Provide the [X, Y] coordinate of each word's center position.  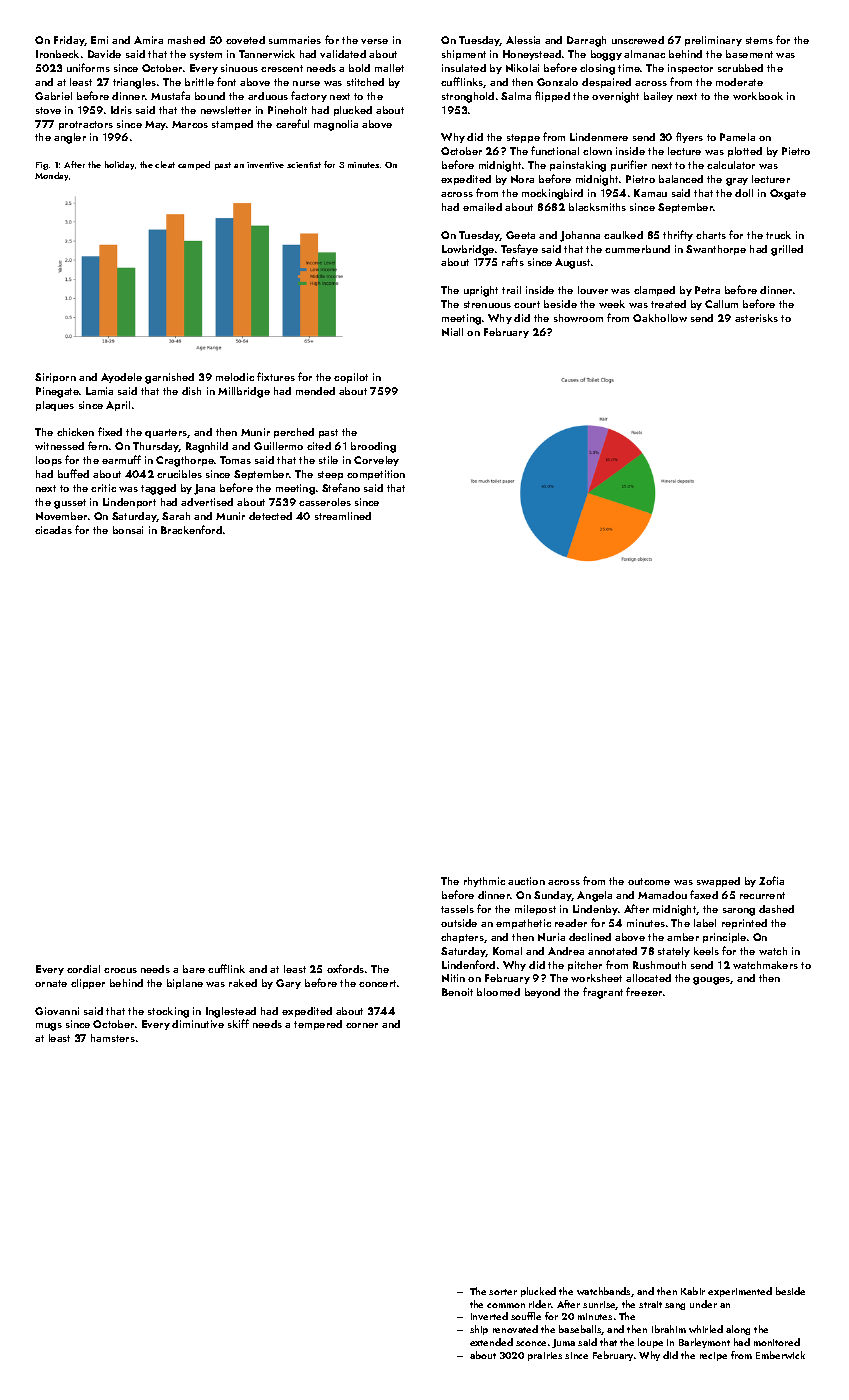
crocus [120, 970]
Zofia [771, 880]
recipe [713, 1356]
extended [491, 1342]
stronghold [468, 97]
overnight [615, 97]
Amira [148, 40]
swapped [718, 882]
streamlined [343, 516]
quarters [166, 433]
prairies [545, 1356]
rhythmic [484, 882]
